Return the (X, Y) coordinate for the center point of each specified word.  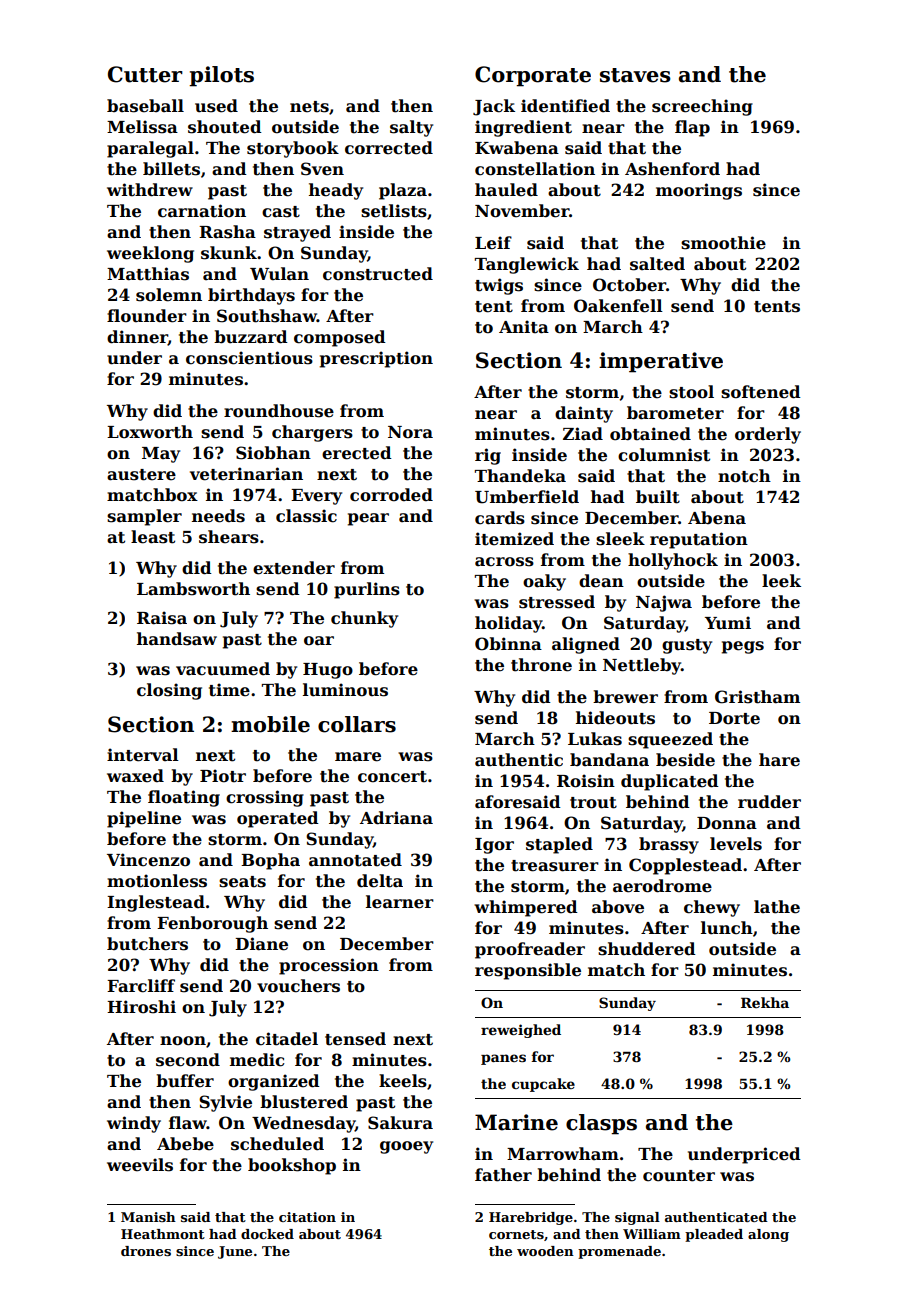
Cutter (145, 74)
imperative (661, 362)
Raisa (162, 618)
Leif (493, 243)
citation (307, 1217)
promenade (619, 1252)
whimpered (526, 908)
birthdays (251, 296)
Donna (727, 823)
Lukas (595, 739)
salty (411, 128)
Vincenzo (148, 860)
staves (635, 75)
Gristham (757, 697)
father (503, 1175)
